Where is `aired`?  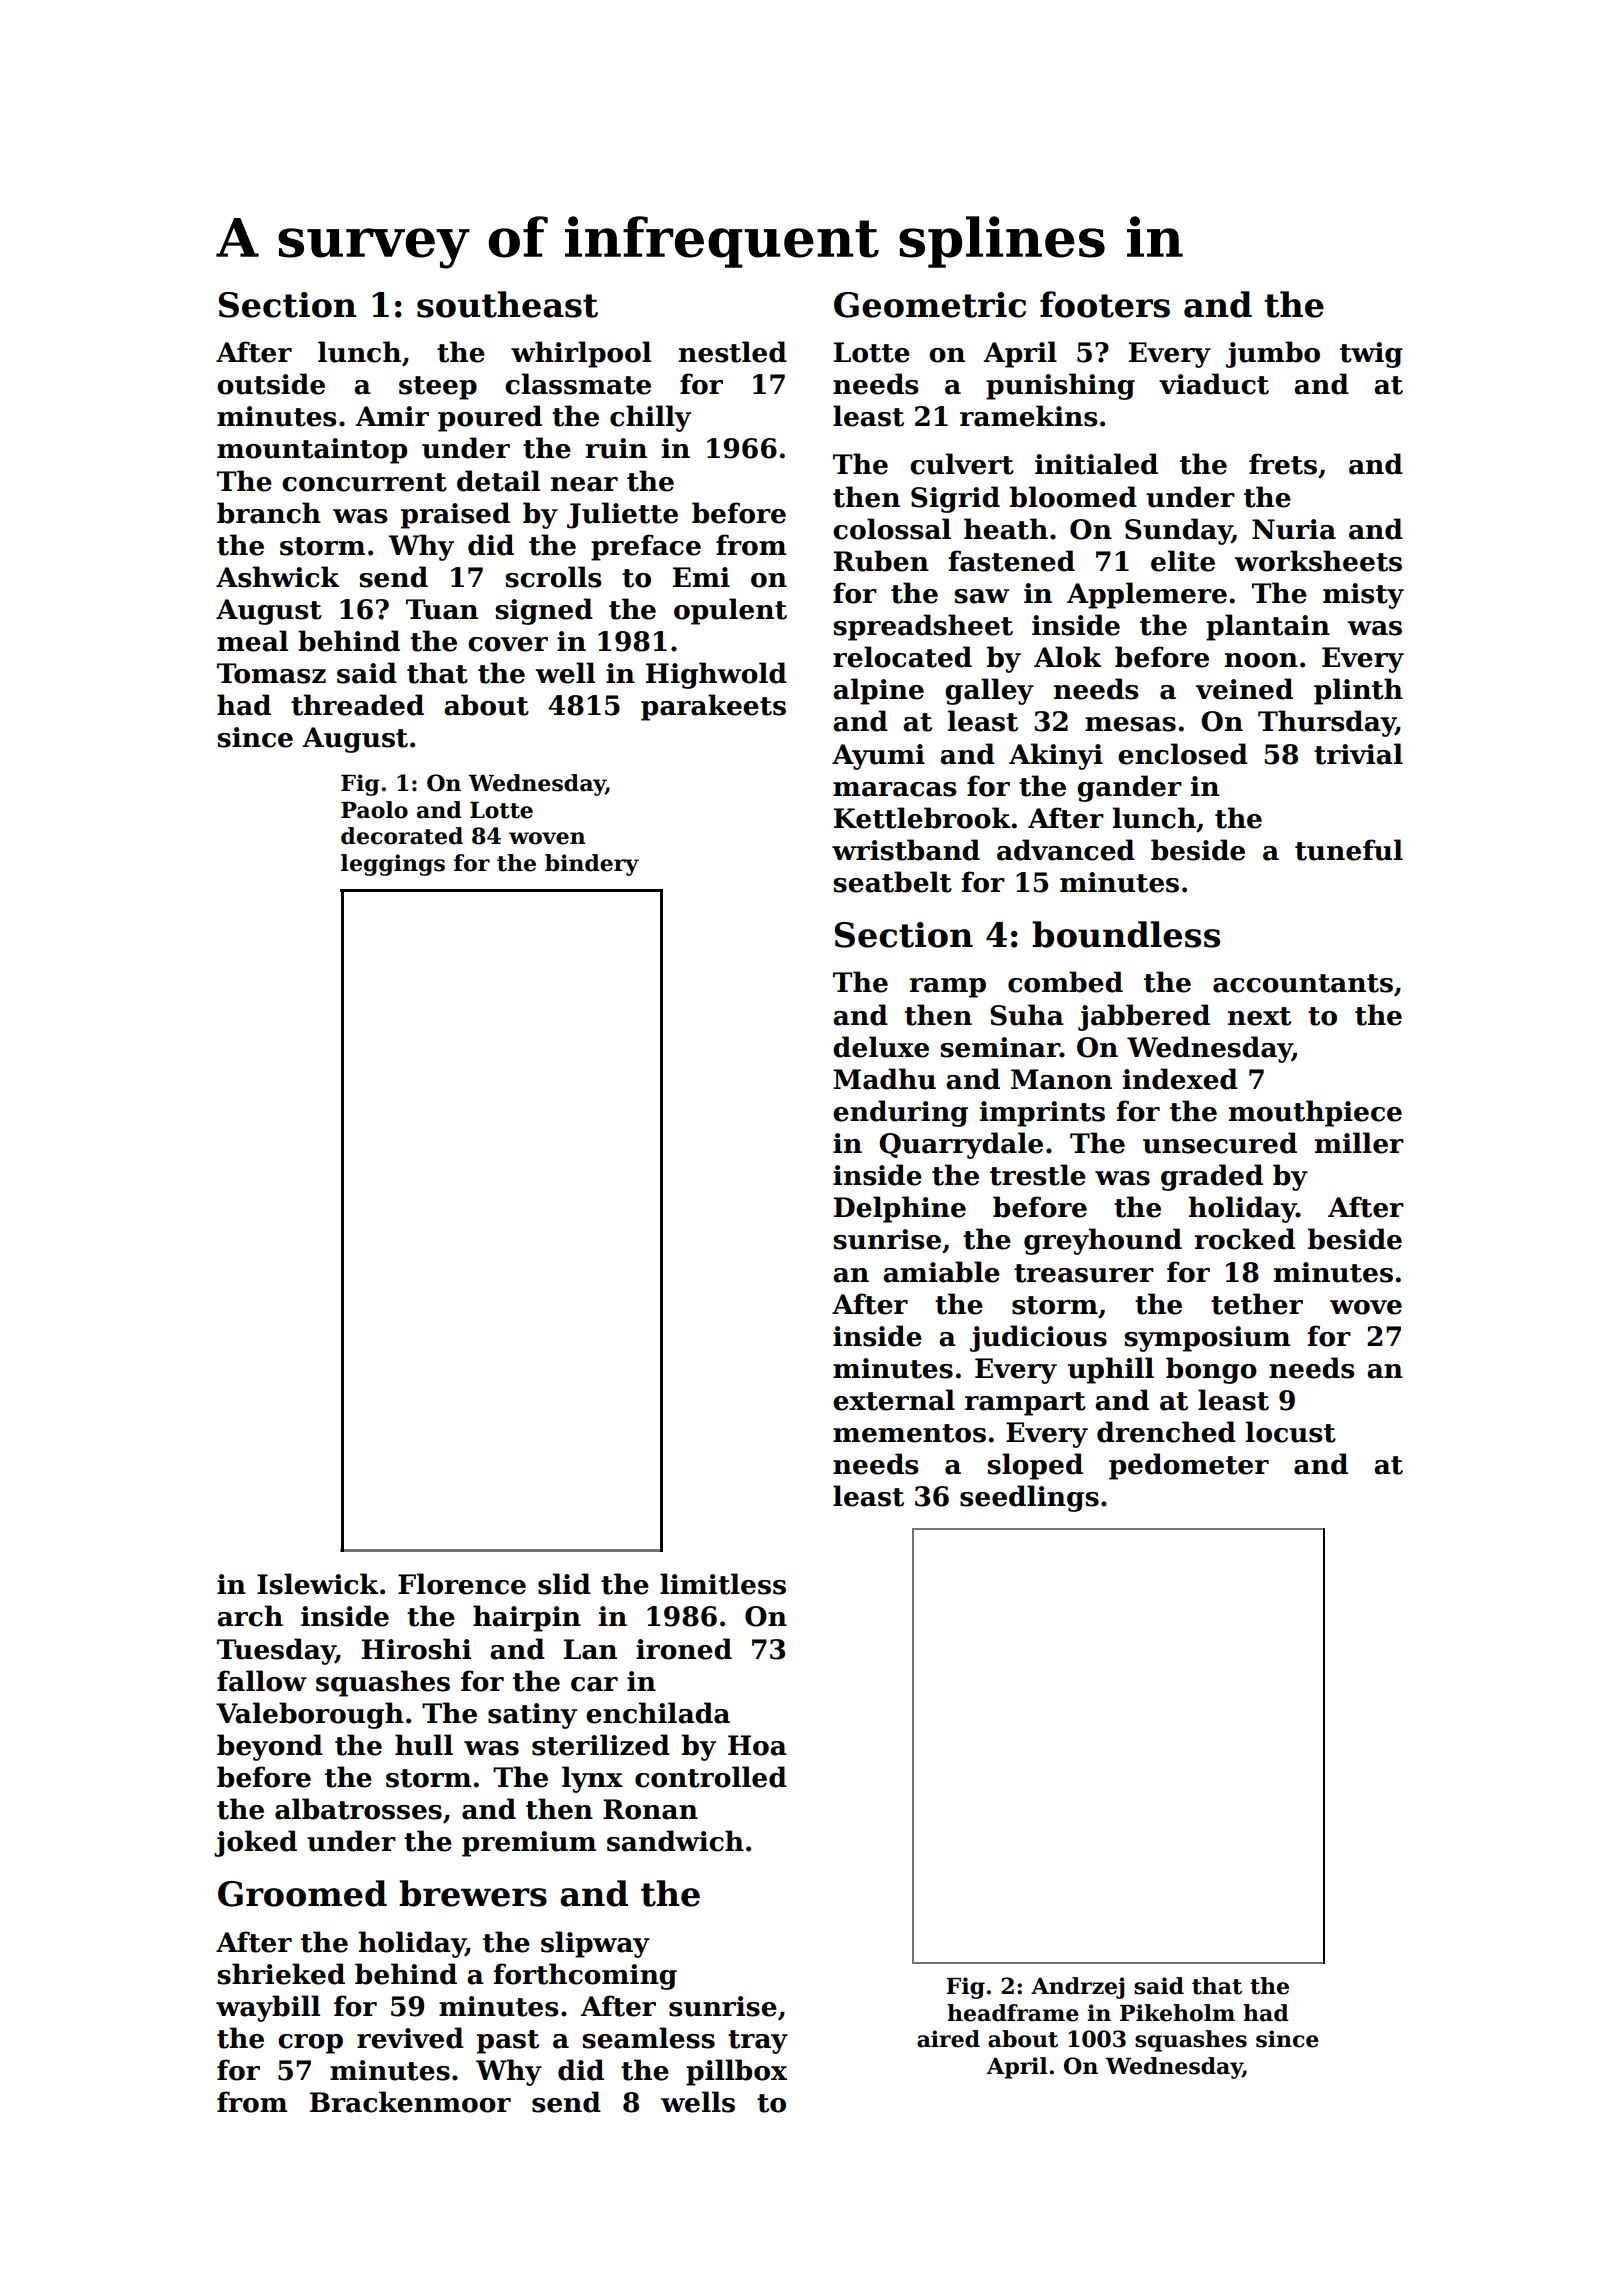
aired is located at coordinates (948, 2039).
